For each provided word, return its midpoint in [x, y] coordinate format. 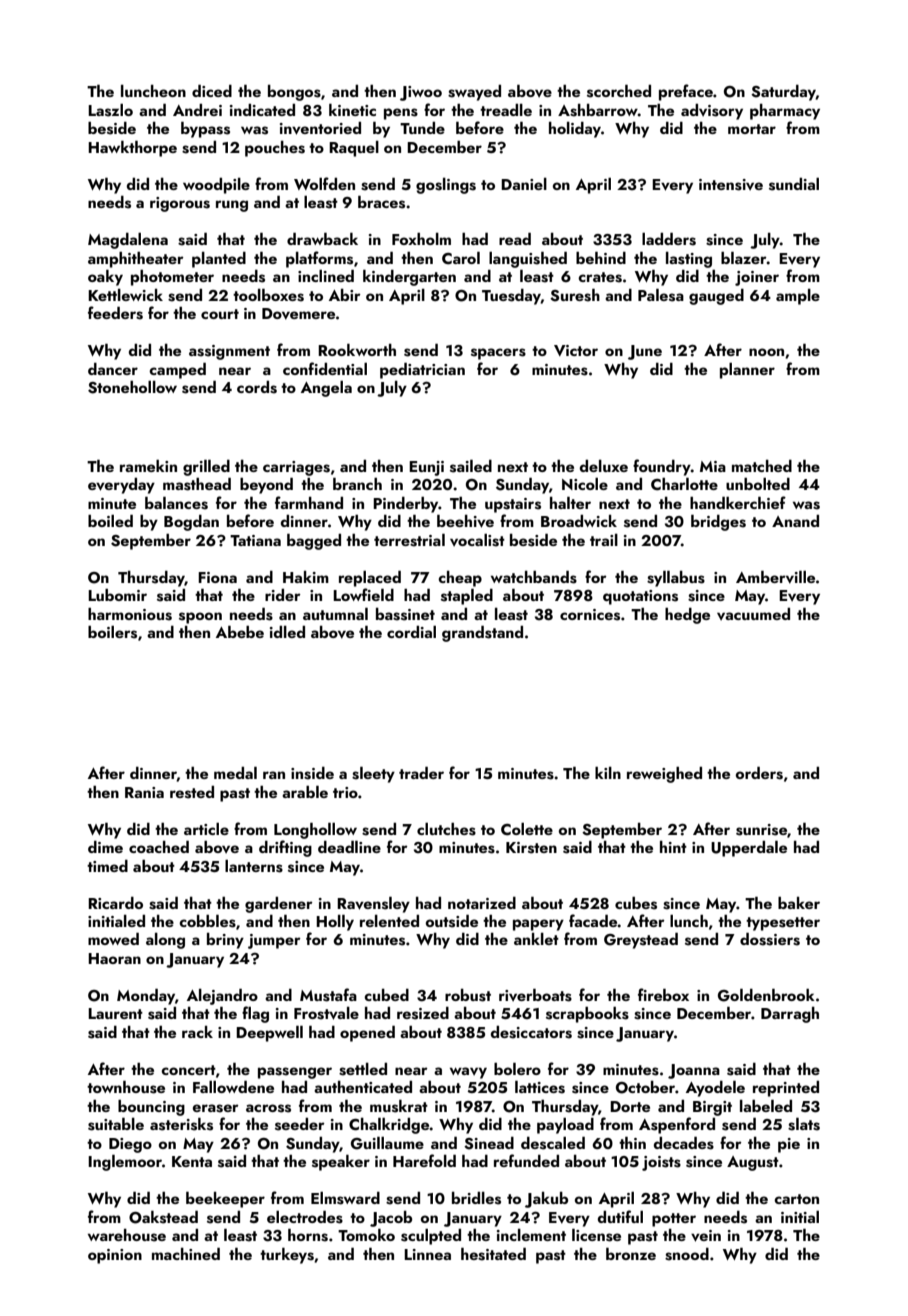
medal [235, 773]
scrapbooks [587, 1015]
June [645, 352]
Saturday [783, 93]
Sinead [489, 1143]
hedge [687, 616]
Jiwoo [421, 93]
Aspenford [677, 1125]
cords [257, 387]
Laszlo [110, 110]
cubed [386, 995]
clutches [446, 829]
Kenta [192, 1161]
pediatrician [422, 371]
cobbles [207, 921]
